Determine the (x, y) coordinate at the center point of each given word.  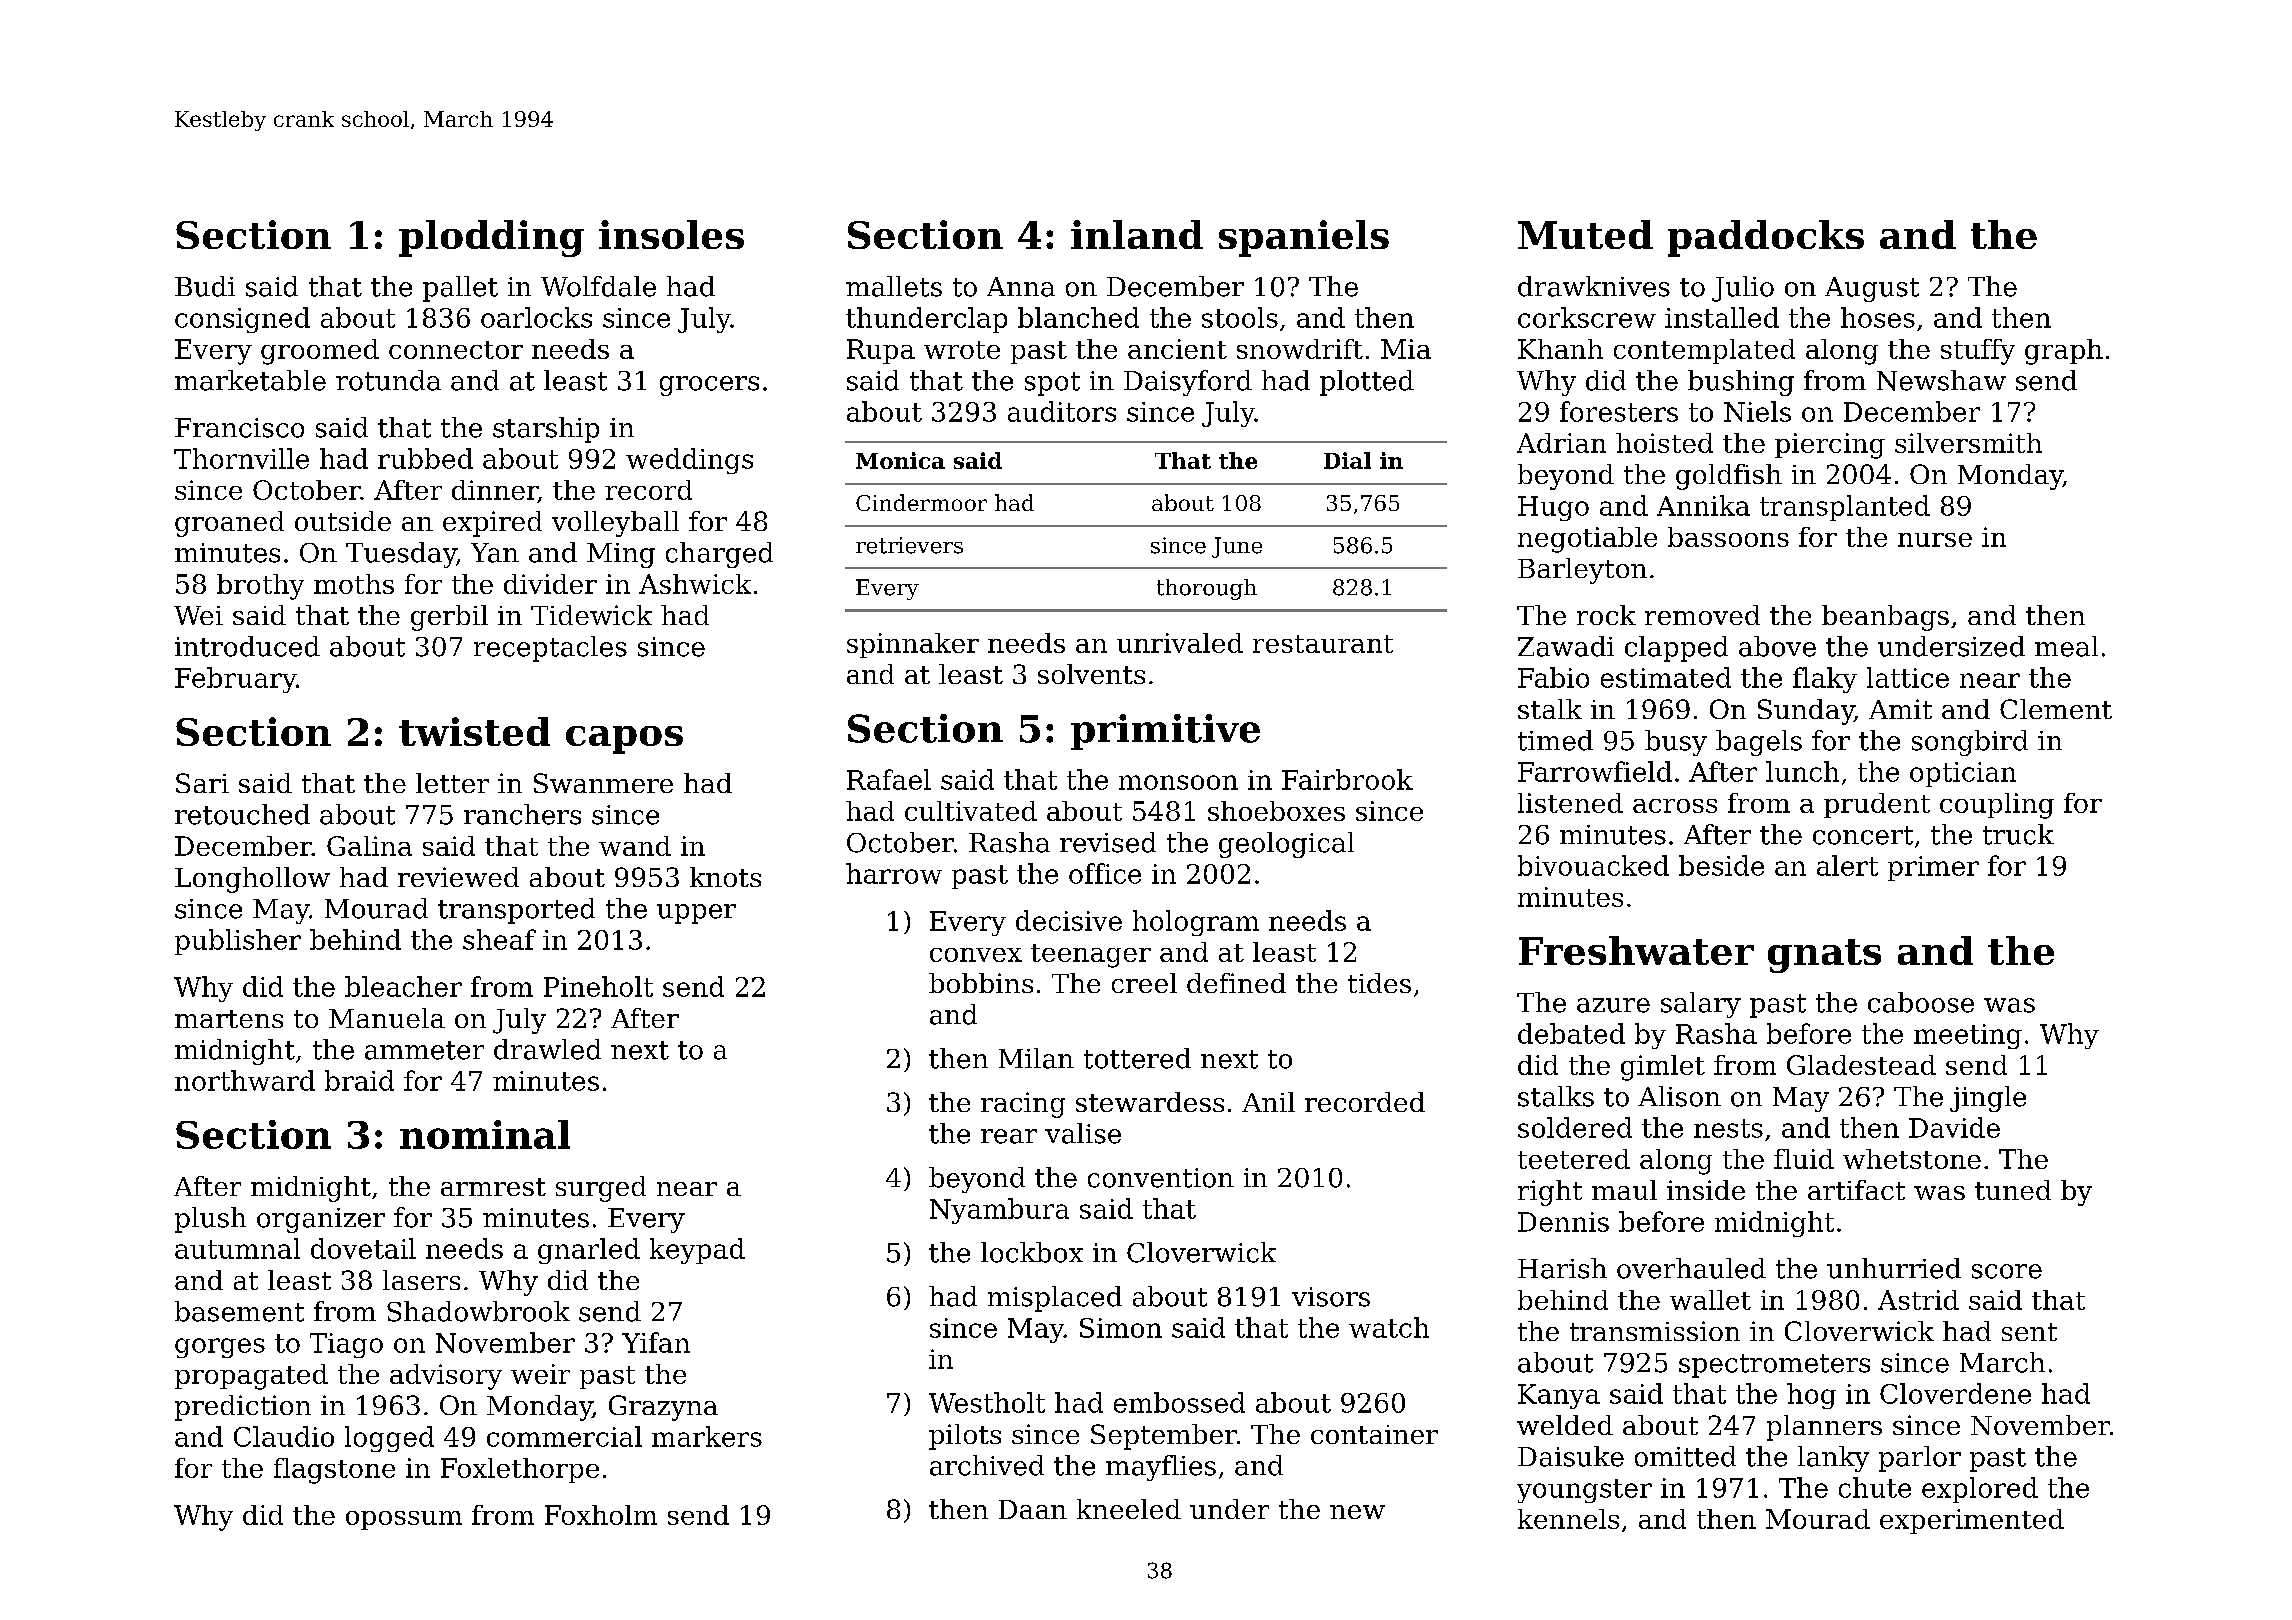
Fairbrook (1347, 779)
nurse (1935, 540)
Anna (1021, 287)
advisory (446, 1377)
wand (635, 846)
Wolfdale (598, 286)
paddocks (1766, 238)
